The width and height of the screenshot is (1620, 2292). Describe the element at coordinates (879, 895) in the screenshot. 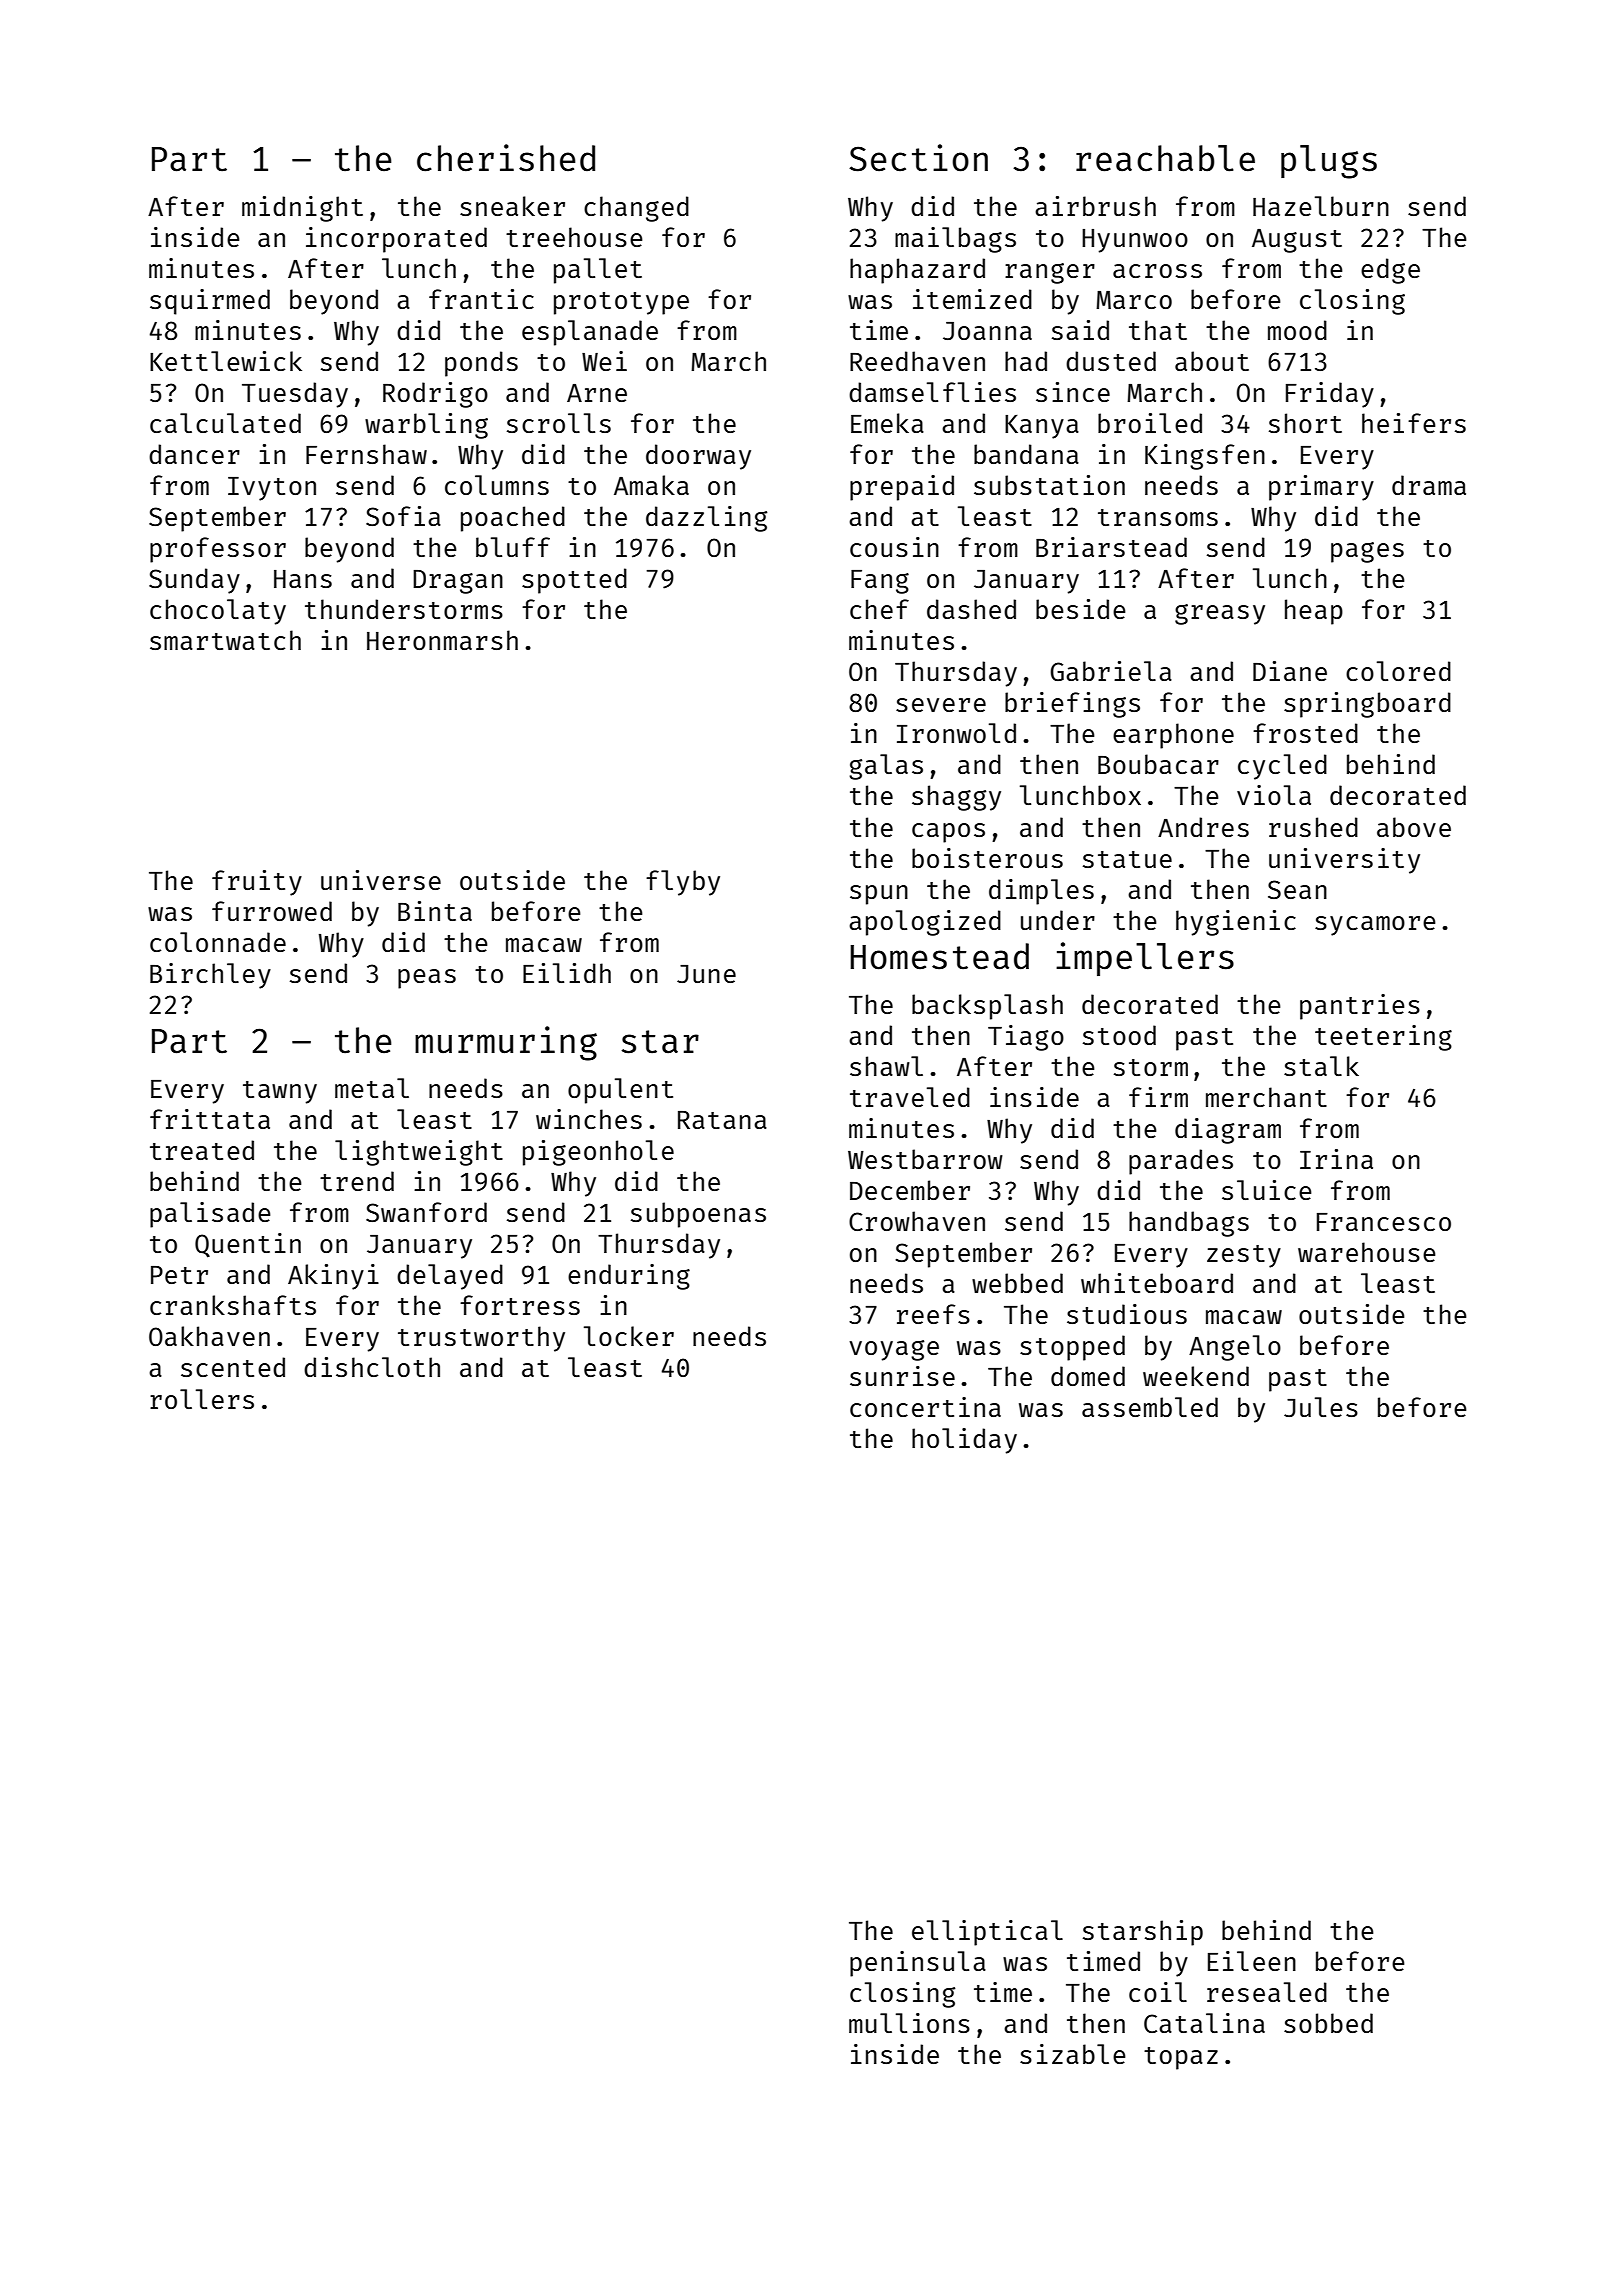

I see `spun` at that location.
